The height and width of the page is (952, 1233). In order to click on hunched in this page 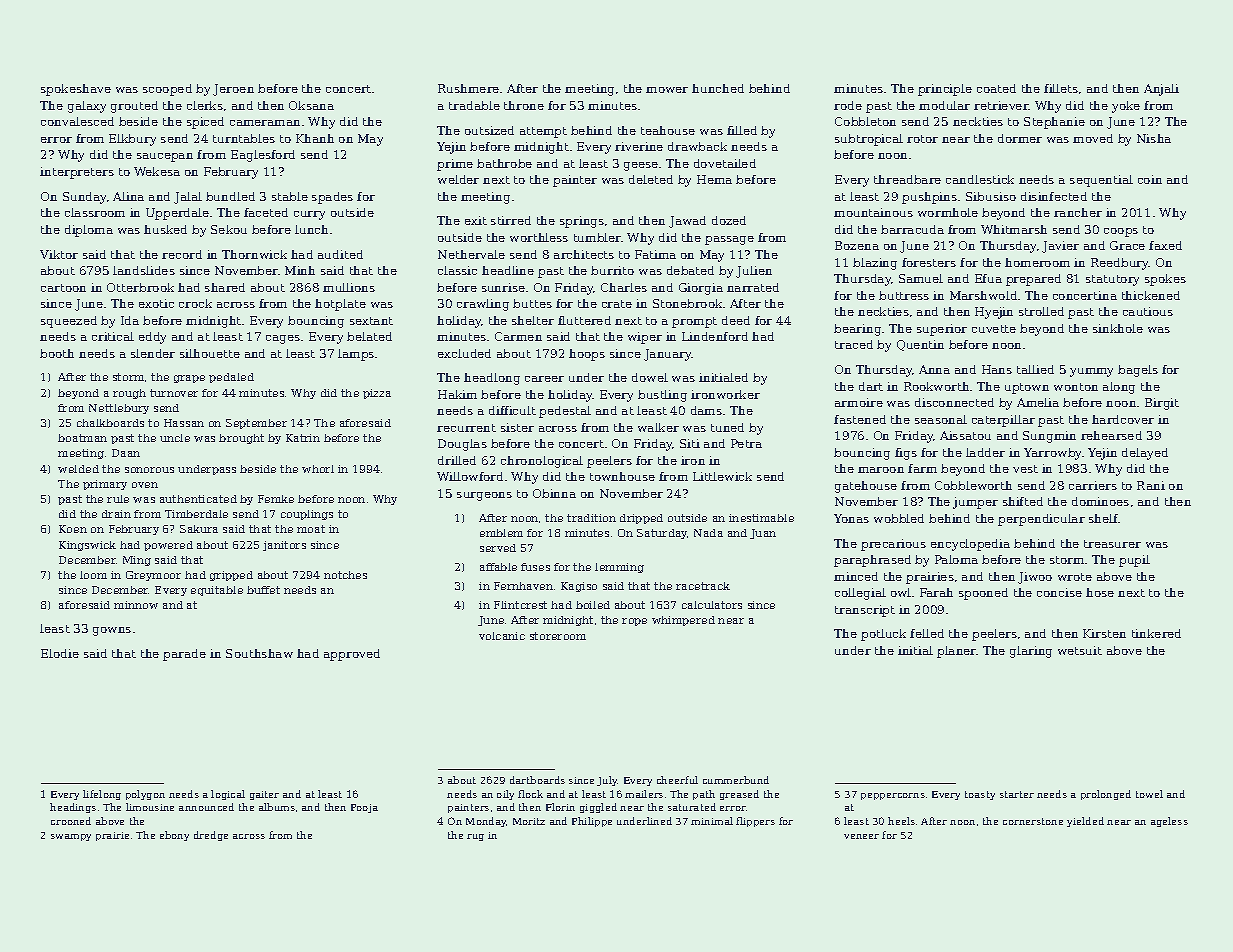, I will do `click(718, 88)`.
